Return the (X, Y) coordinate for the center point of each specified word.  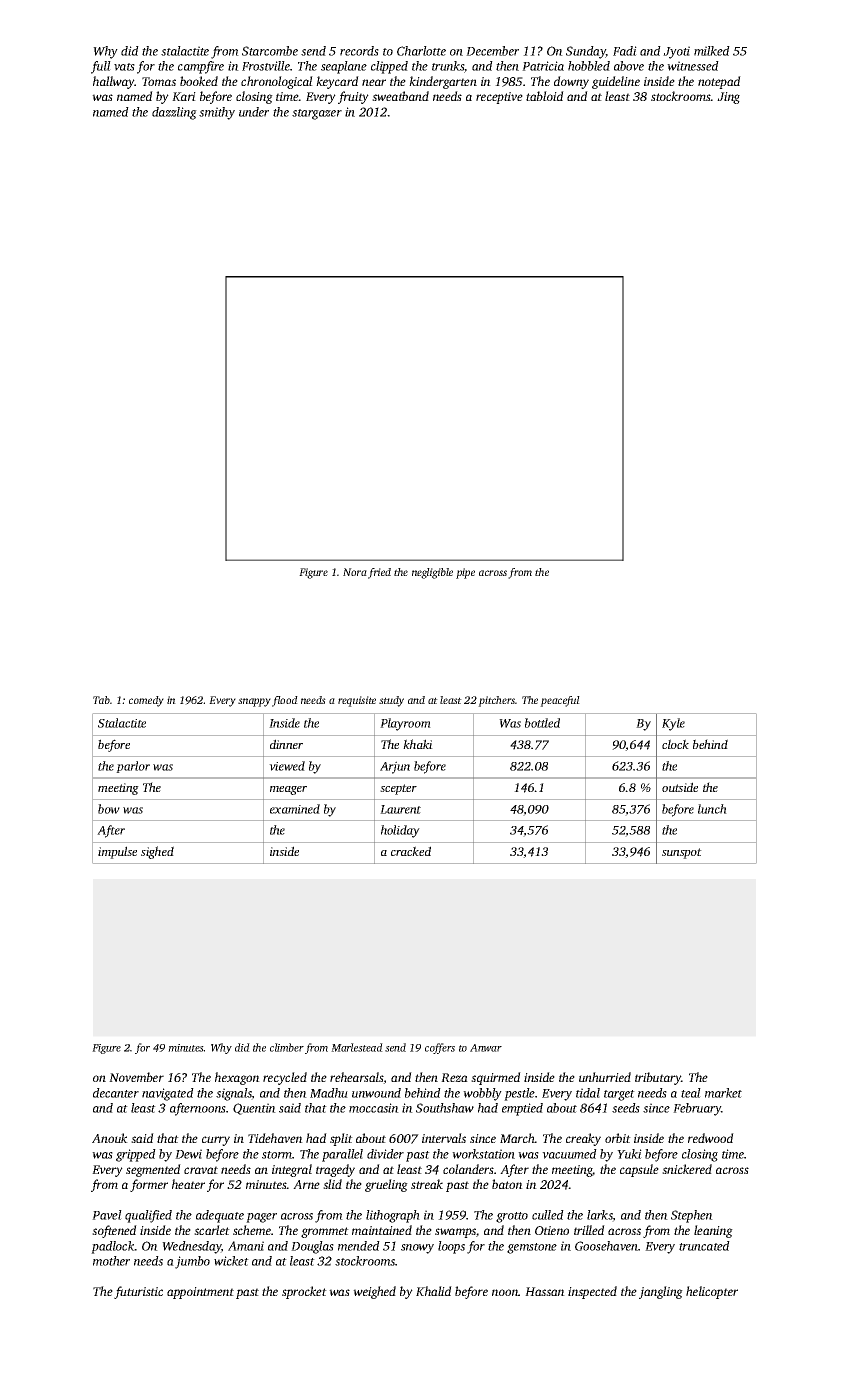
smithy (217, 113)
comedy (146, 701)
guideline (616, 82)
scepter (398, 789)
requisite (357, 701)
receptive (499, 98)
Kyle (673, 724)
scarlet (212, 1230)
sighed (157, 852)
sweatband (400, 96)
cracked (411, 851)
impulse (117, 852)
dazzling (174, 113)
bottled (542, 723)
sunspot (682, 853)
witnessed (693, 66)
